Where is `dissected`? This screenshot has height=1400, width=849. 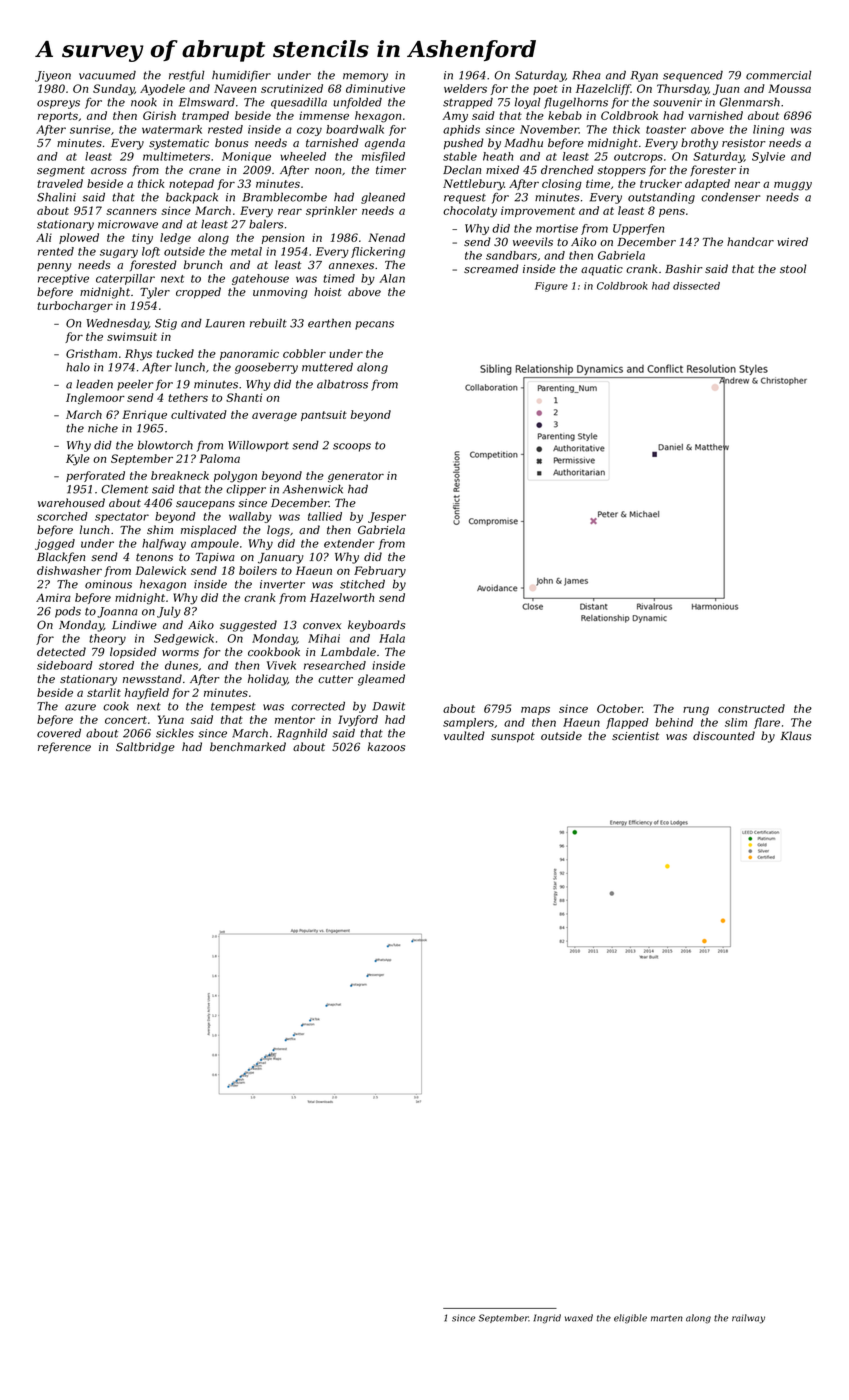
dissected is located at coordinates (696, 286).
